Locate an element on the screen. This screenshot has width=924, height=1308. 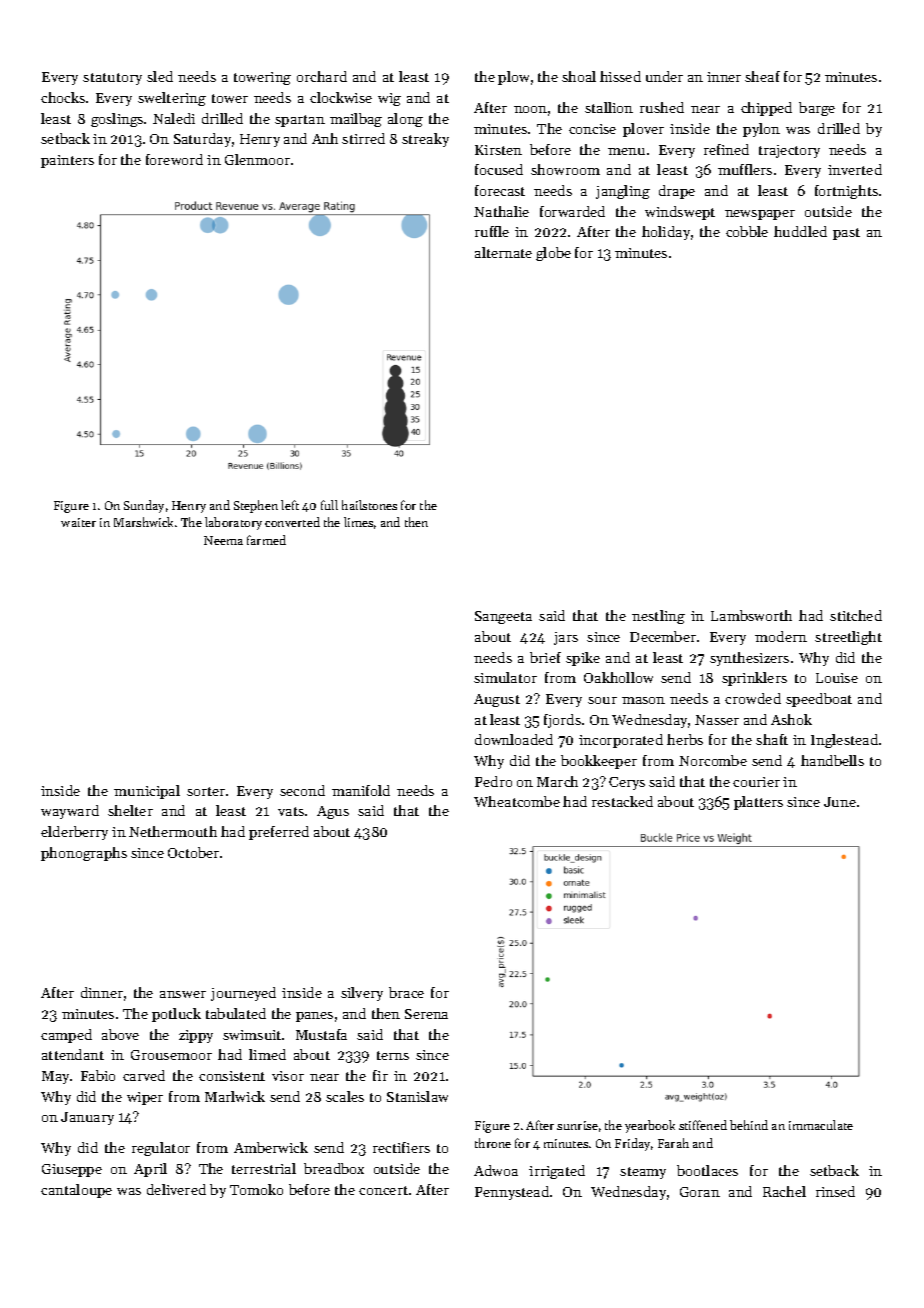
platters is located at coordinates (758, 803).
